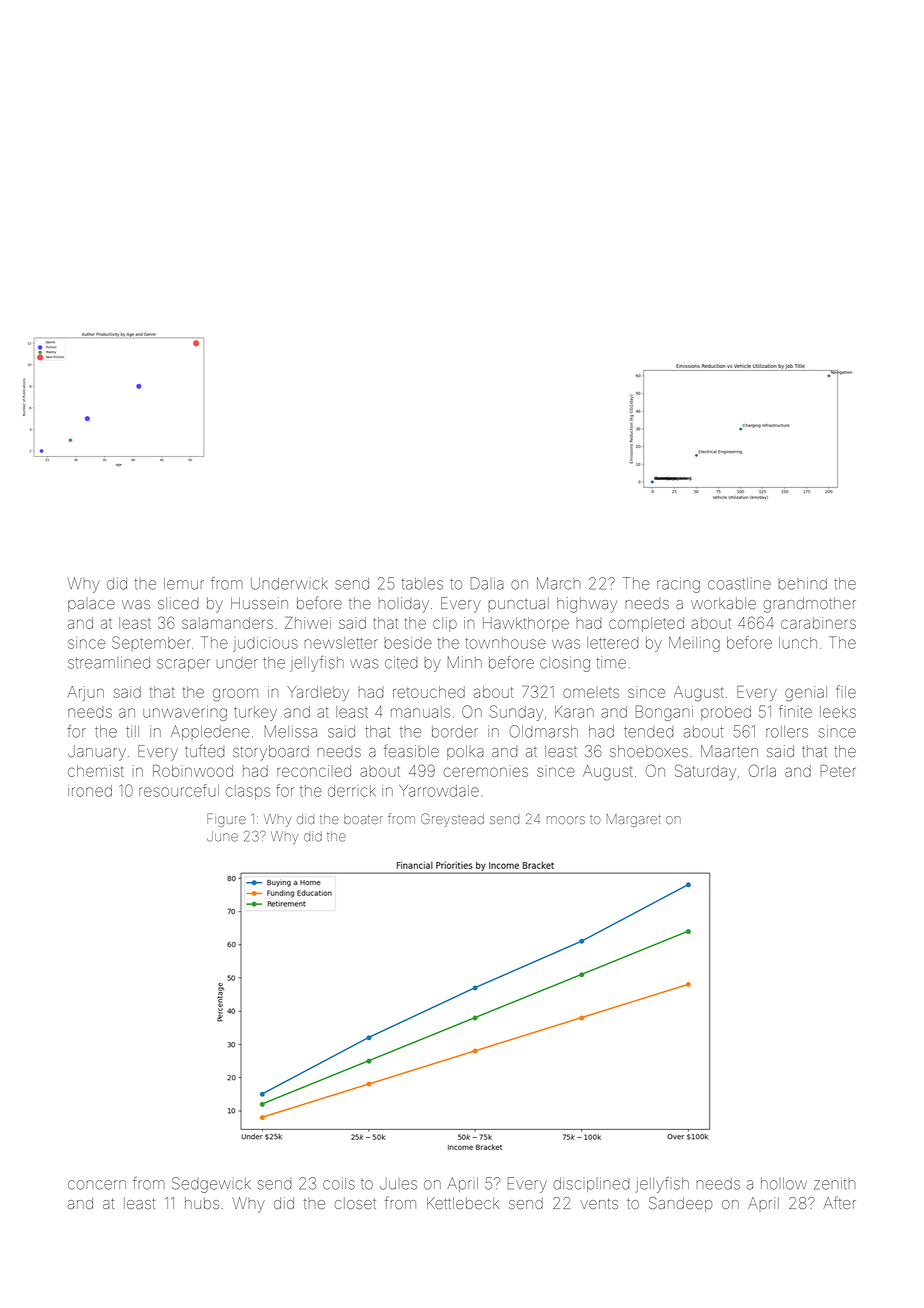  Describe the element at coordinates (259, 603) in the document. I see `Hussein` at that location.
